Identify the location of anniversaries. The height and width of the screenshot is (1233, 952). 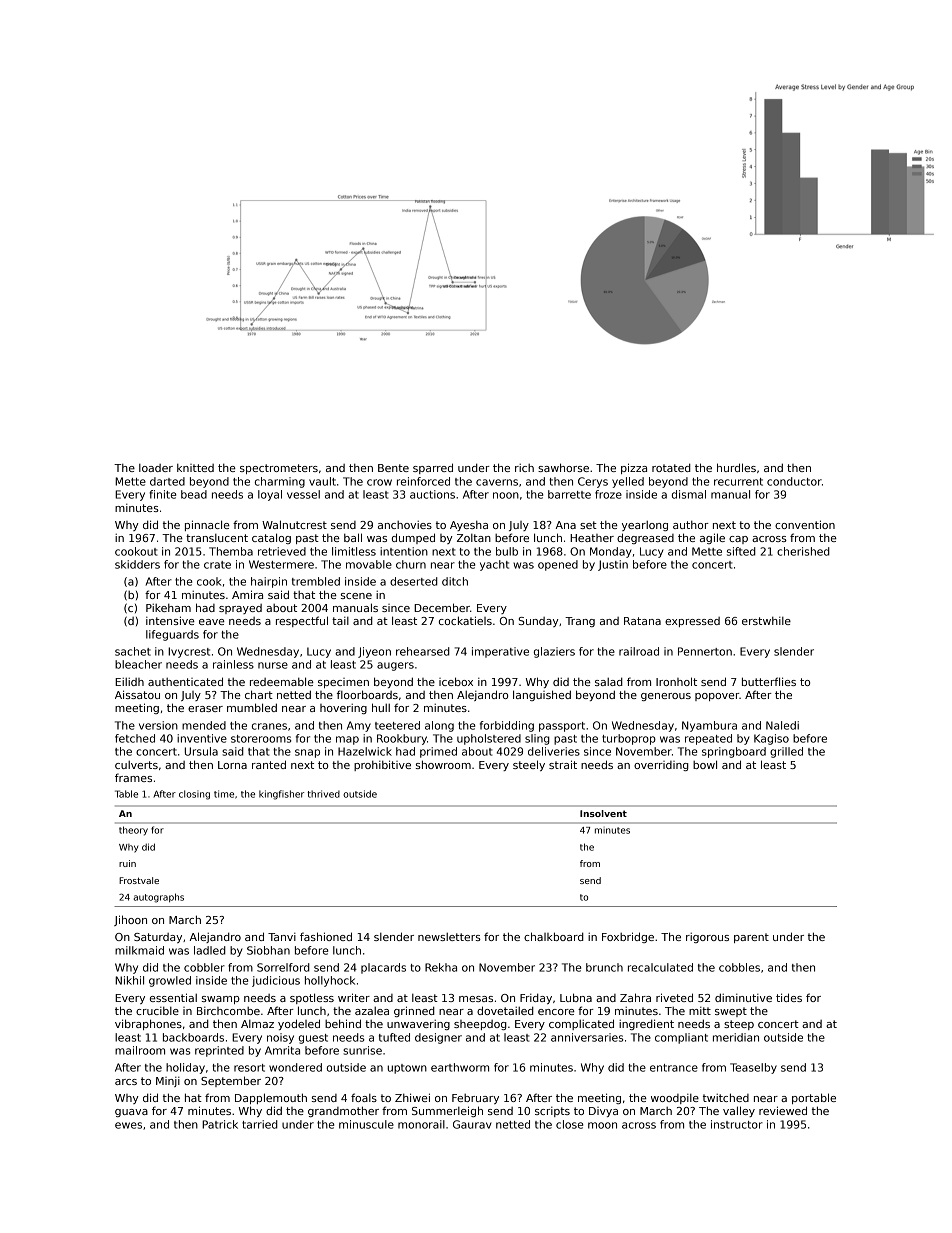
(587, 1037).
